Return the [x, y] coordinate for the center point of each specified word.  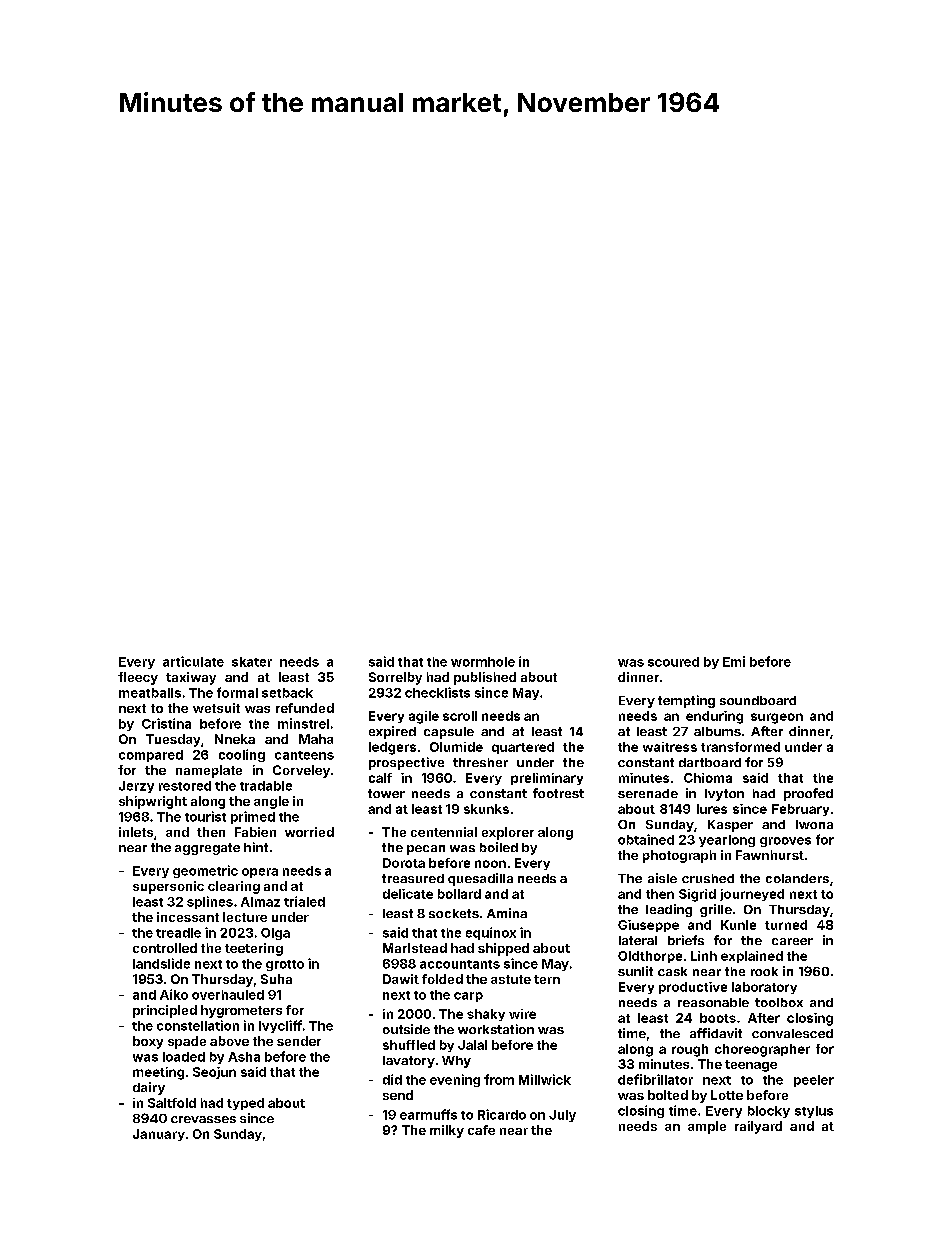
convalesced [792, 1033]
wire [522, 1014]
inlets [136, 832]
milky [447, 1131]
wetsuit [216, 708]
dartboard [710, 762]
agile [424, 717]
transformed [740, 747]
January [159, 1135]
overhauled [228, 995]
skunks [486, 809]
